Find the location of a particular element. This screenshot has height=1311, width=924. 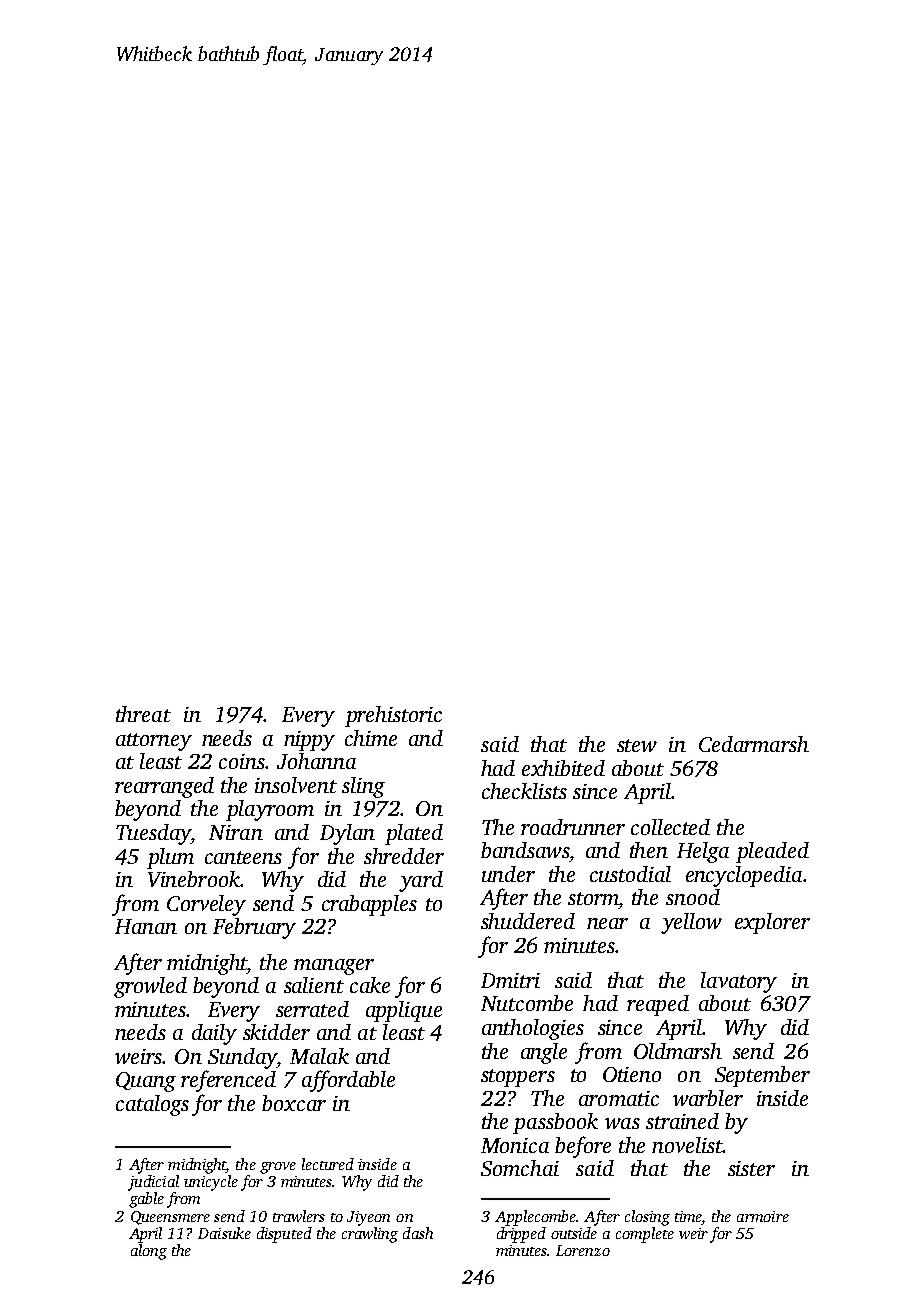

crabapples is located at coordinates (369, 905).
